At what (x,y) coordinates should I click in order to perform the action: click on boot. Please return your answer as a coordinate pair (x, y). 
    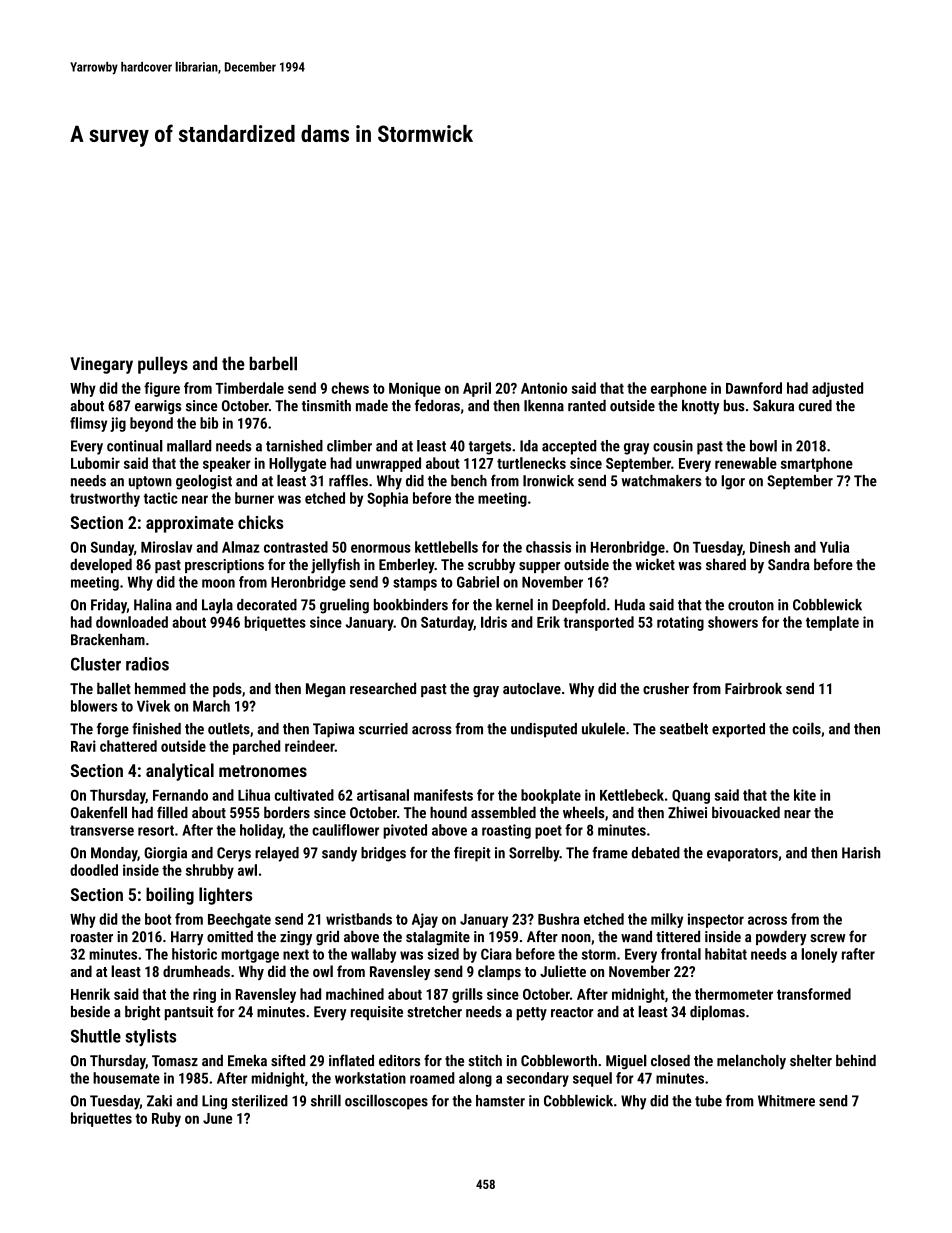
    Looking at the image, I should click on (158, 919).
